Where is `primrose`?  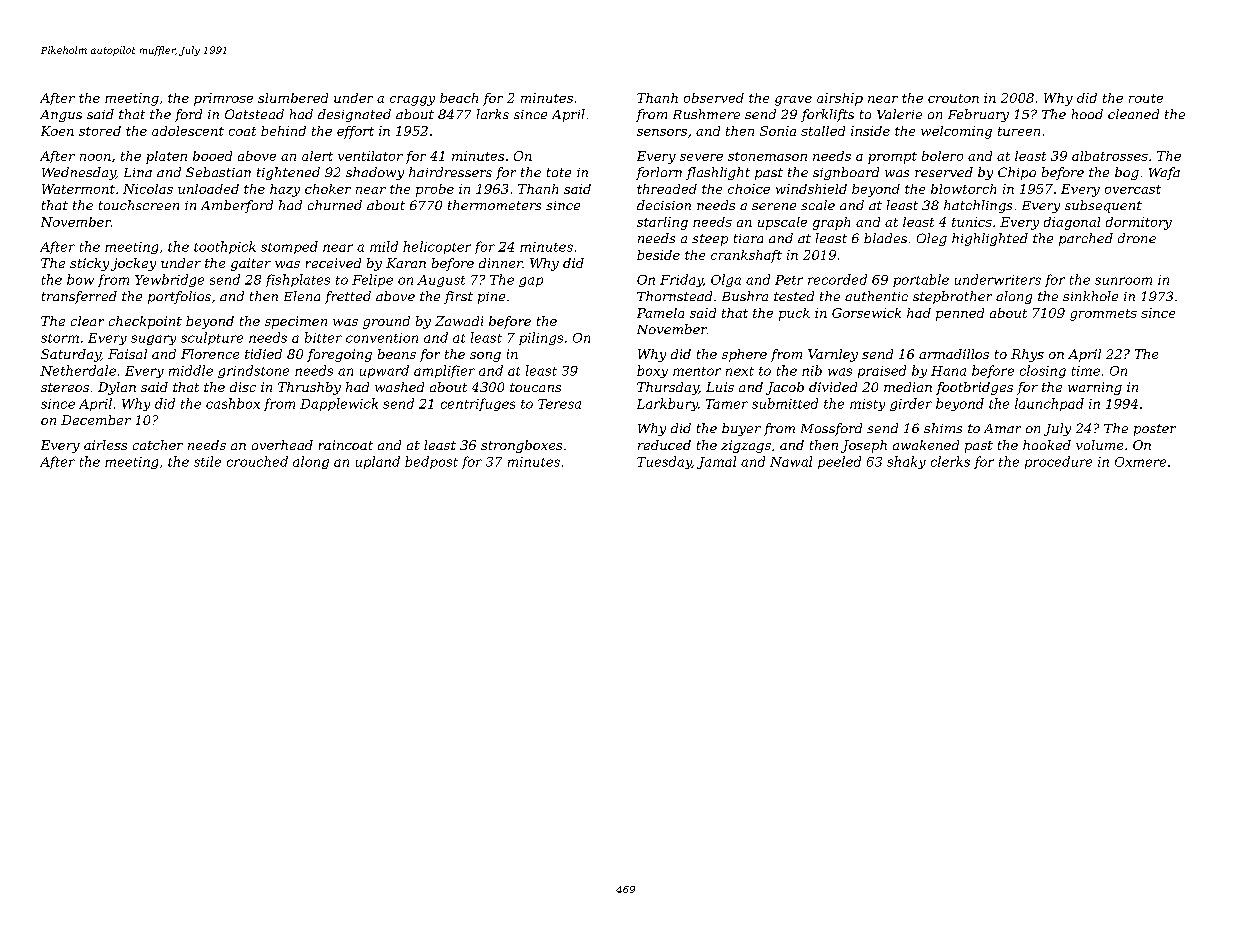 primrose is located at coordinates (223, 99).
